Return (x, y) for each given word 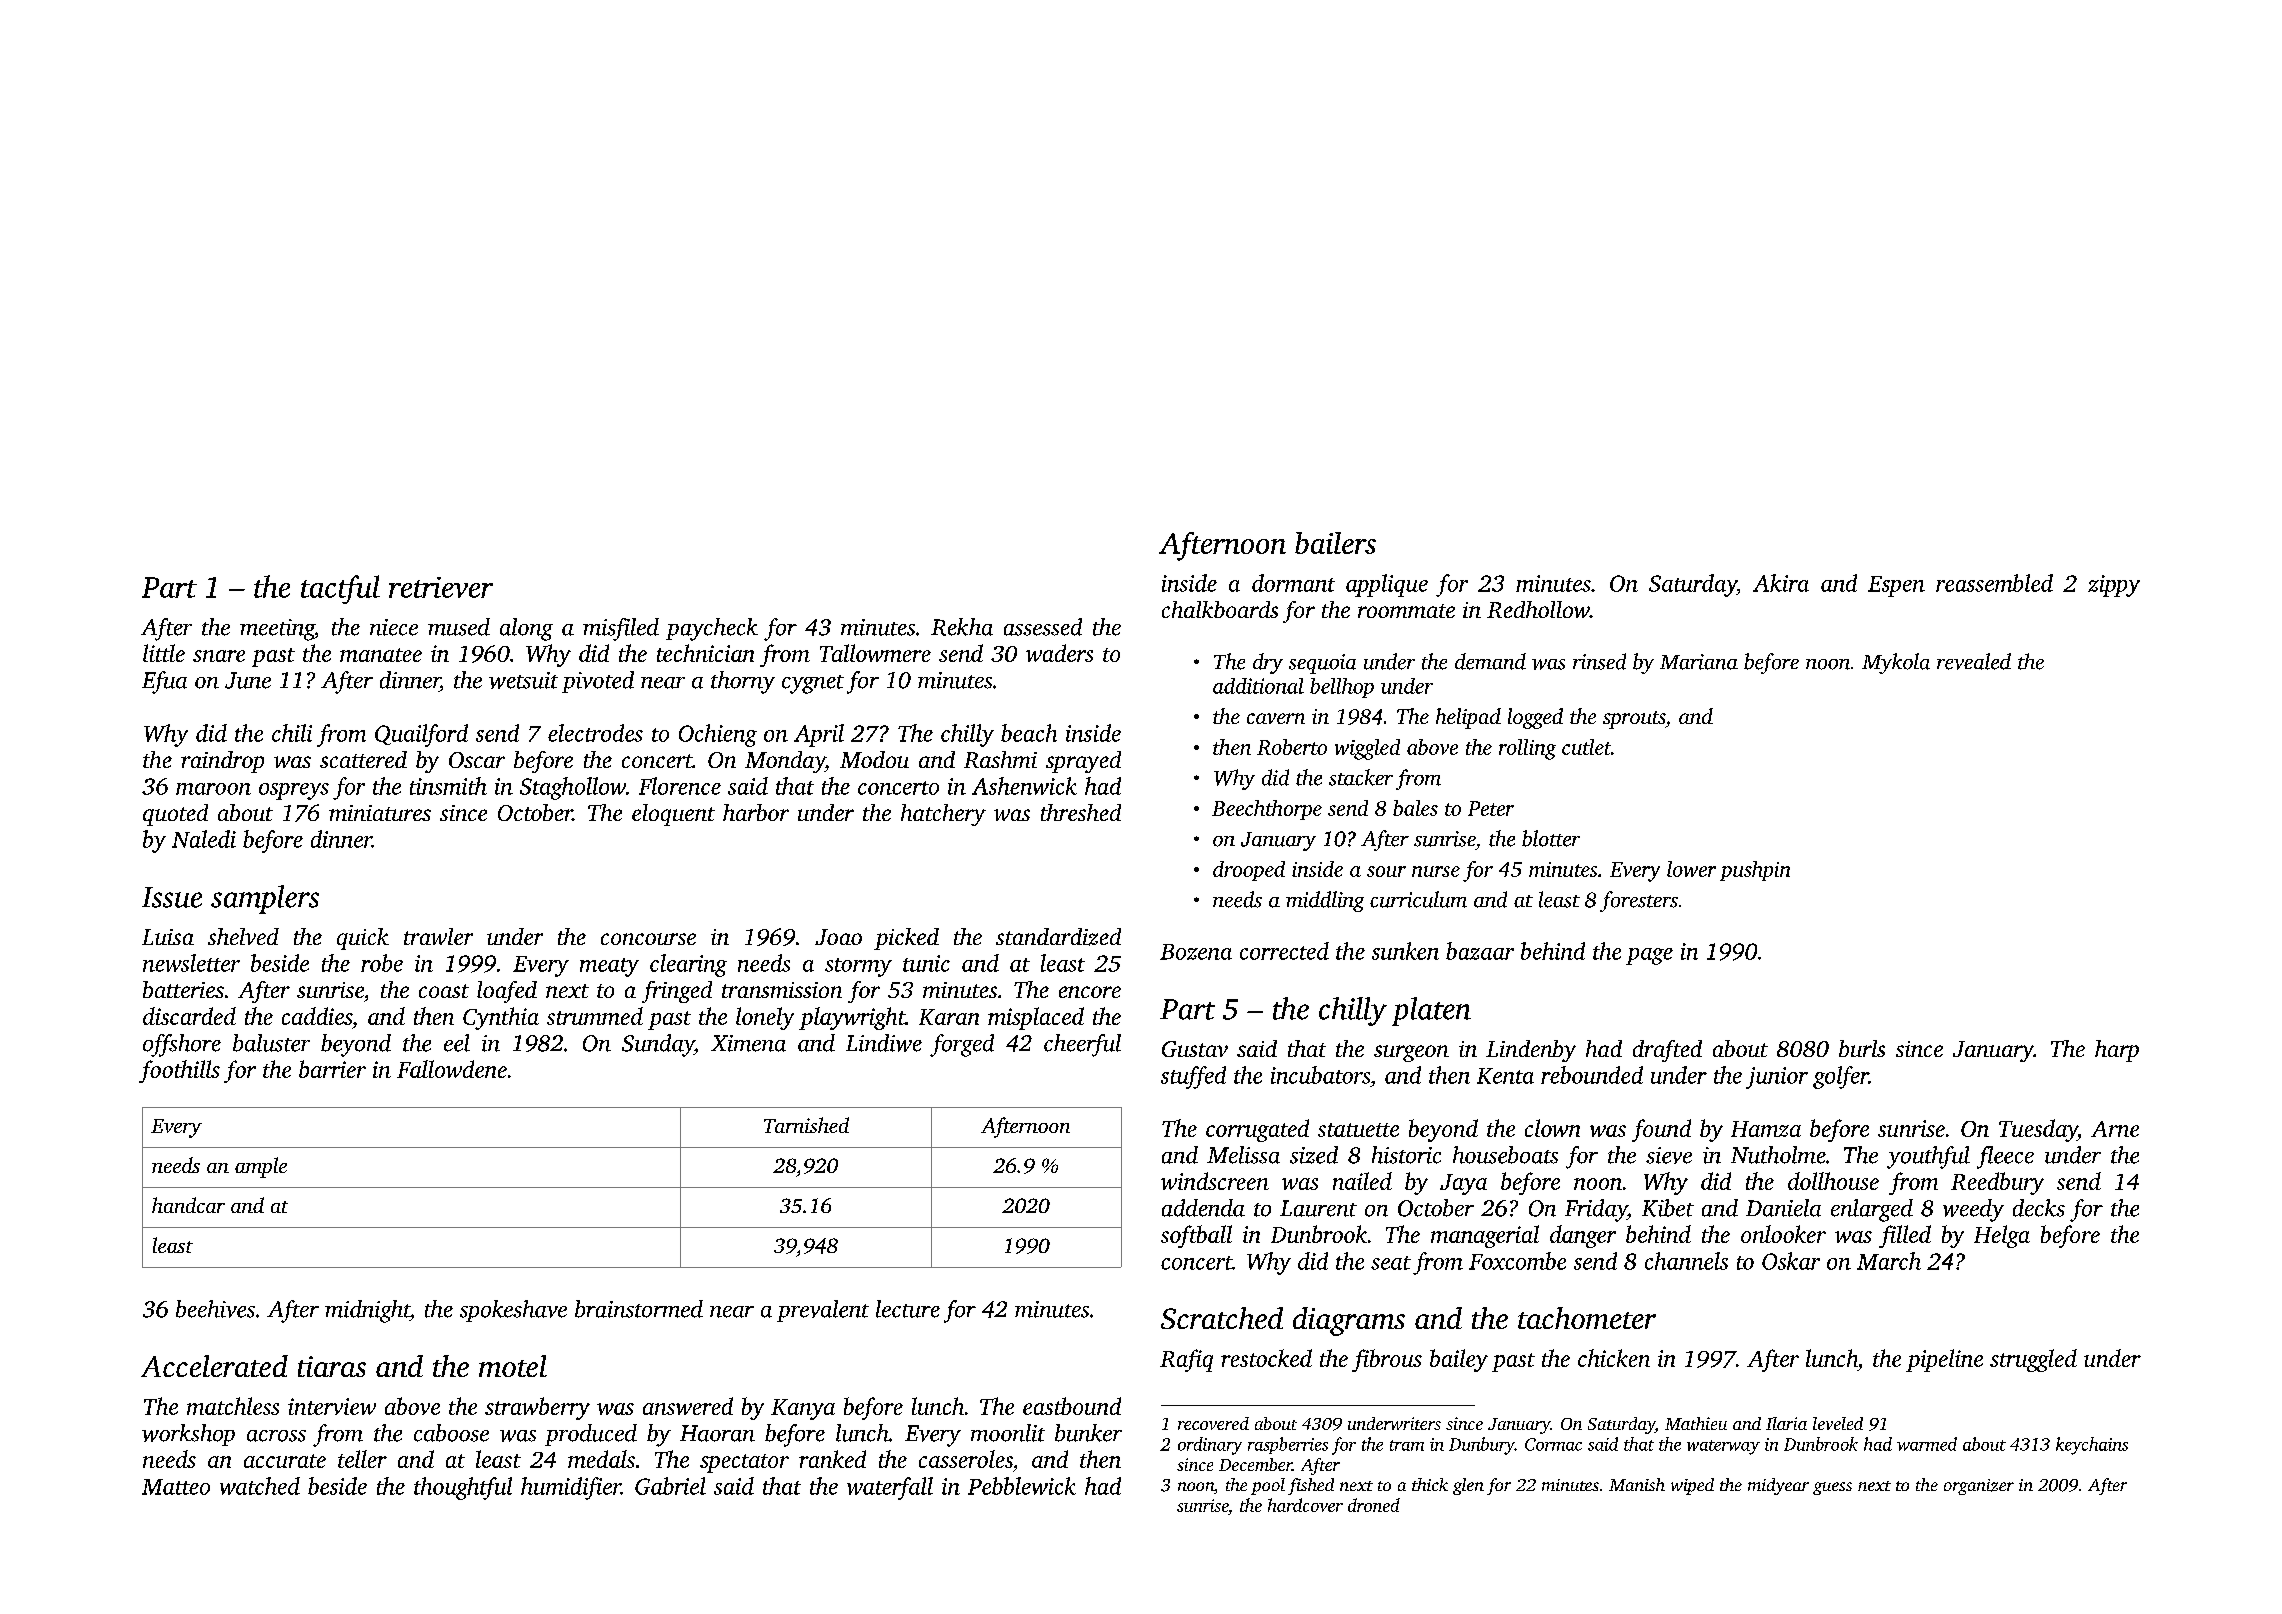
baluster (271, 1043)
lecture (908, 1309)
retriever (441, 587)
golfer (1841, 1077)
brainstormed (639, 1309)
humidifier (571, 1488)
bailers (1335, 543)
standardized (1058, 937)
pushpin (1755, 871)
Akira (1781, 583)
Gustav (1195, 1049)
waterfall (890, 1488)
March (1889, 1261)
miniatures (380, 813)
